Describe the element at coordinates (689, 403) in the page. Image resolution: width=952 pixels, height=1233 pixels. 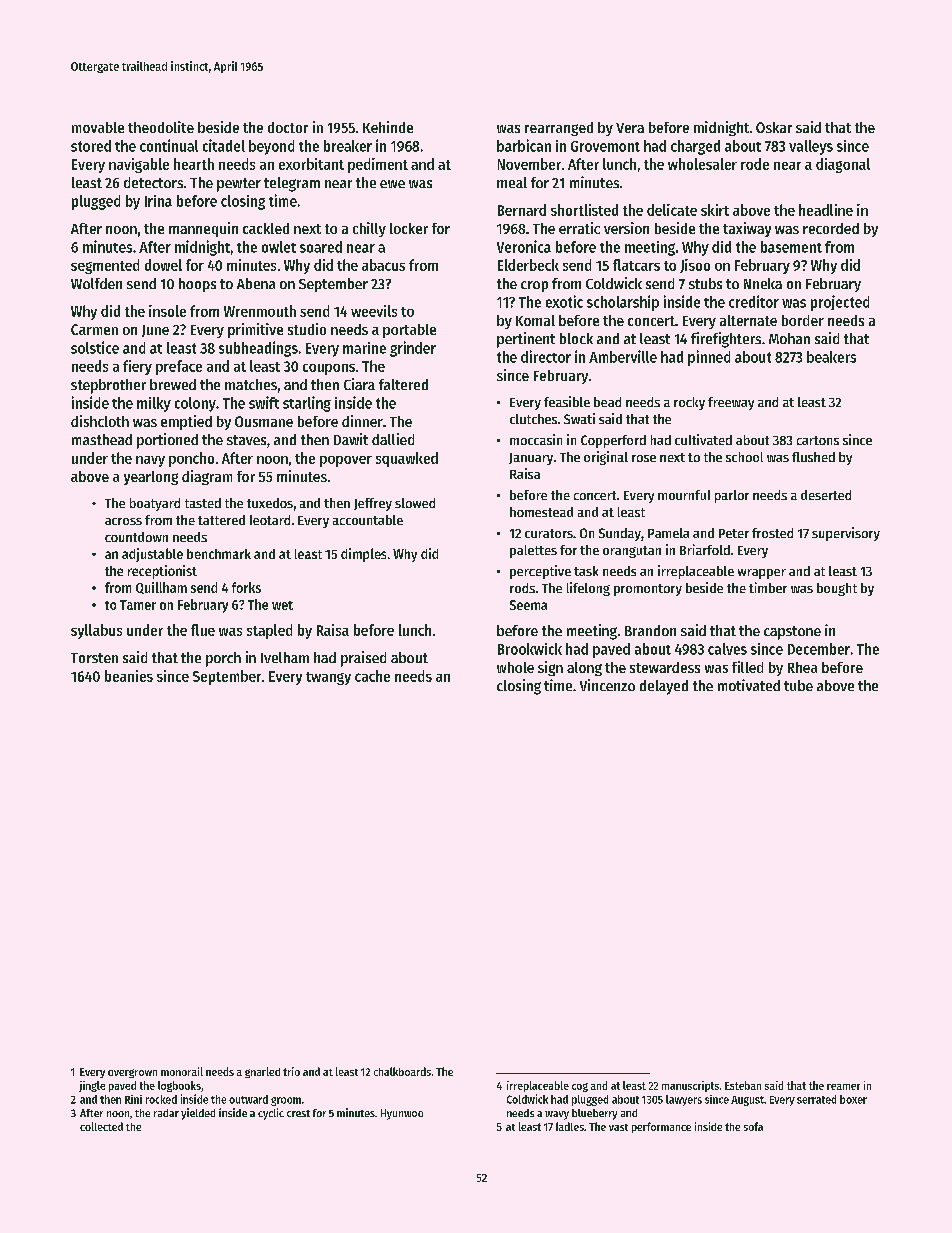
I see `rocky` at that location.
